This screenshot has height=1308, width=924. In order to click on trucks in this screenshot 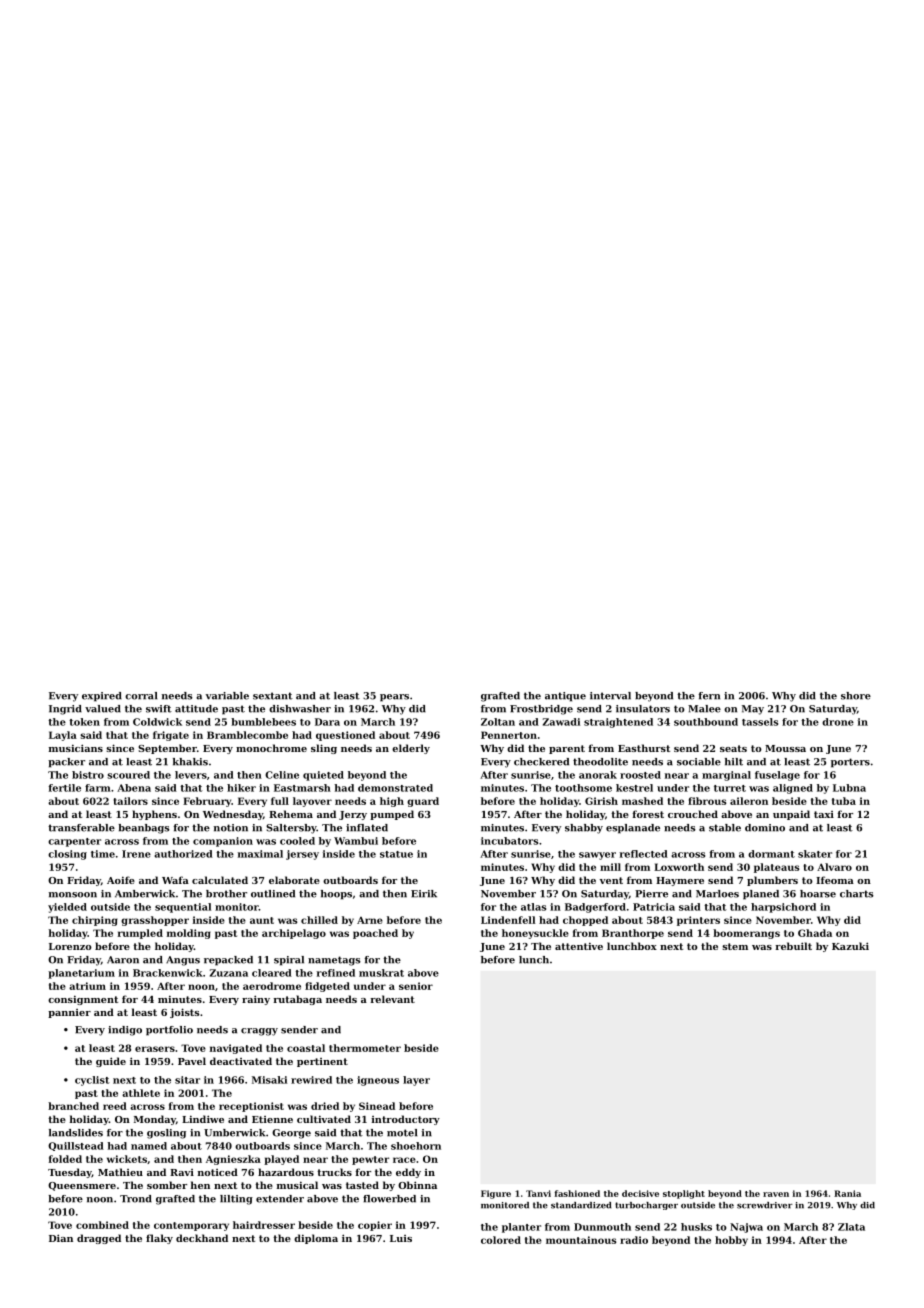, I will do `click(334, 1172)`.
